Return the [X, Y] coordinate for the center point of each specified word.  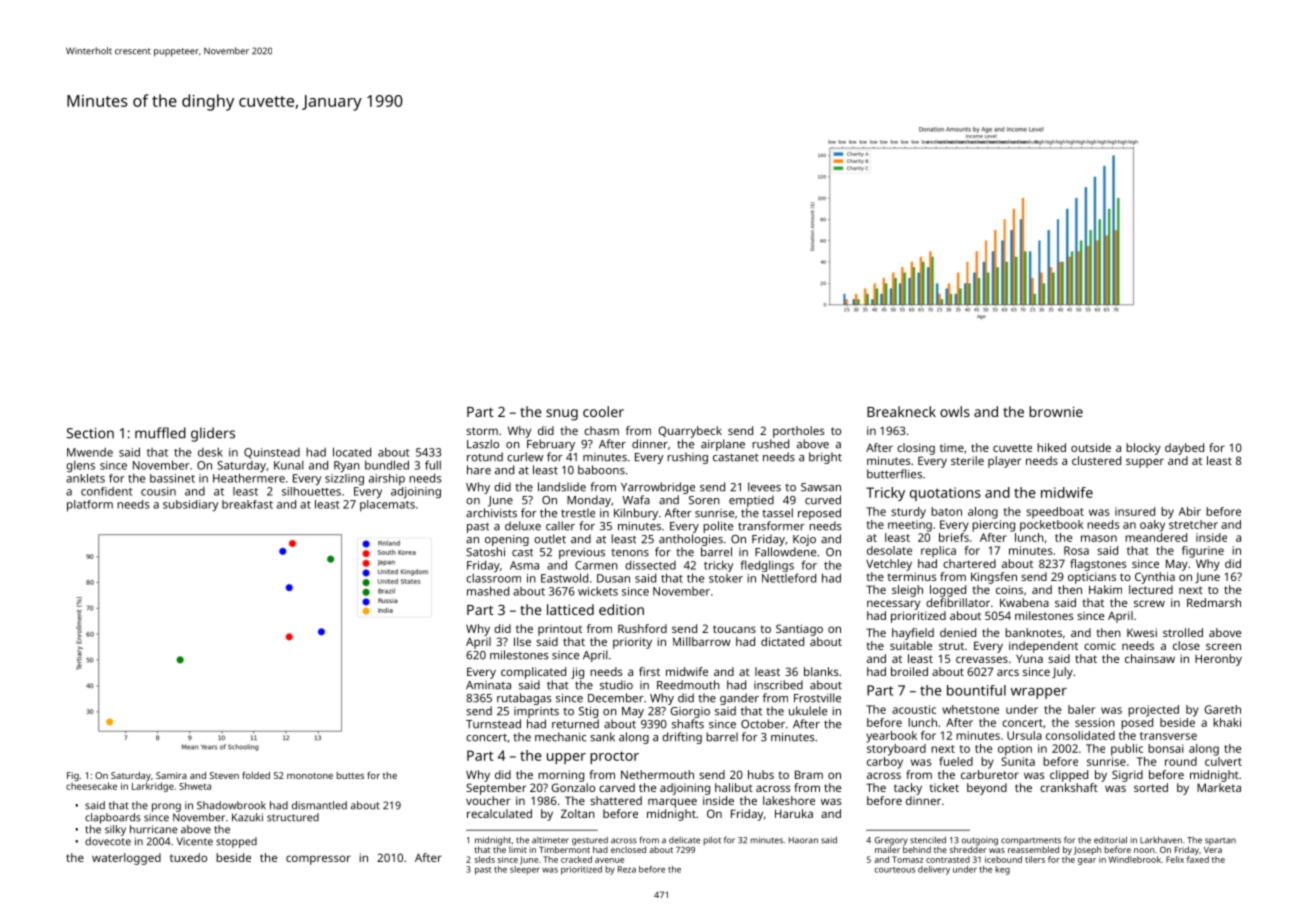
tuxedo [188, 857]
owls [955, 411]
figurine [1203, 552]
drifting [682, 738]
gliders [213, 434]
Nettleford [789, 578]
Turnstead [493, 724]
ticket [944, 787]
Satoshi [485, 552]
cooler [603, 411]
